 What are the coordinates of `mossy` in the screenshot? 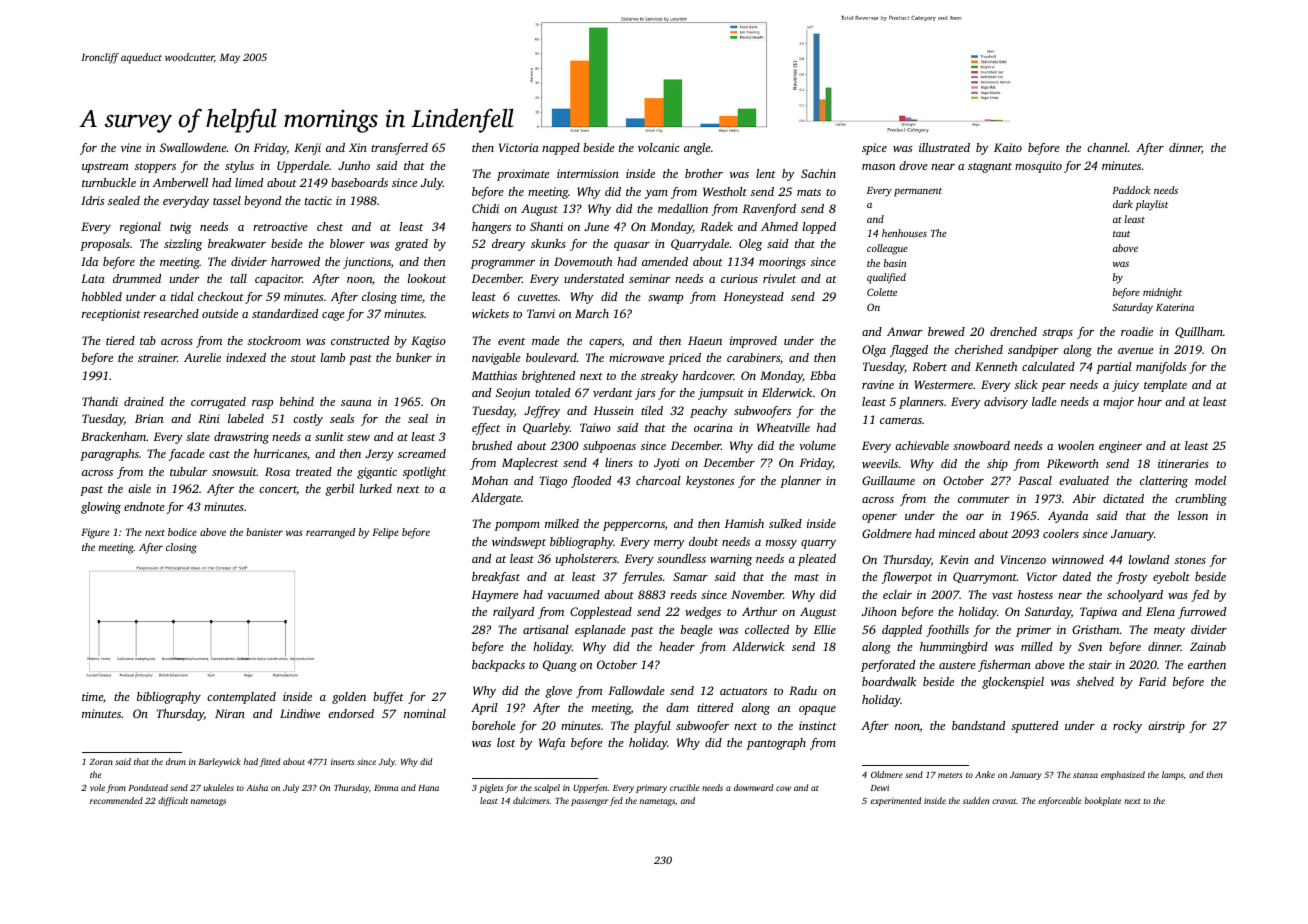 It's located at (781, 544).
